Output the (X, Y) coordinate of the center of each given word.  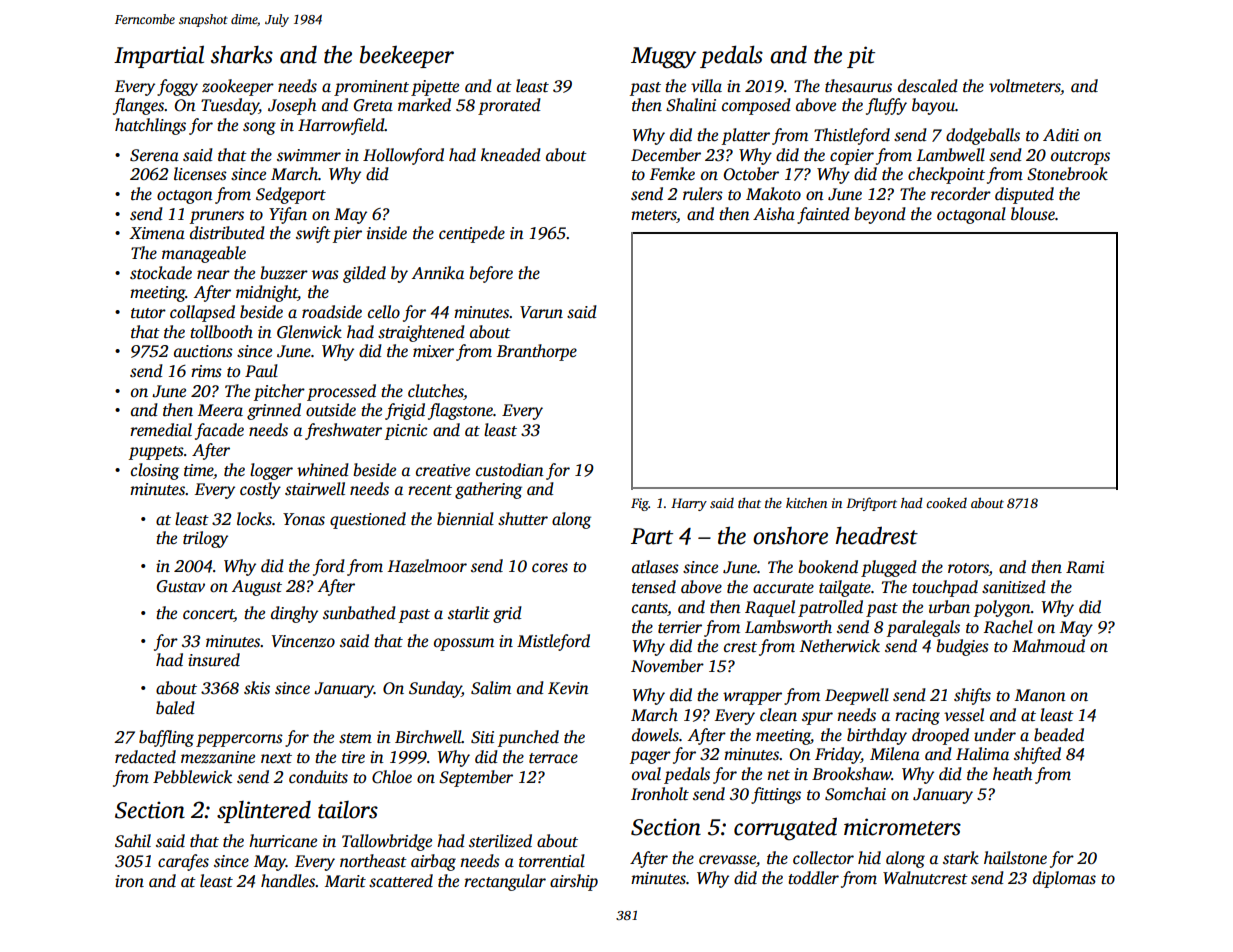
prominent (371, 88)
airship (574, 882)
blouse (1033, 214)
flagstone (460, 411)
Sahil (133, 841)
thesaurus (858, 86)
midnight (267, 293)
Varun (541, 312)
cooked (946, 503)
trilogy (205, 539)
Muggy (663, 58)
